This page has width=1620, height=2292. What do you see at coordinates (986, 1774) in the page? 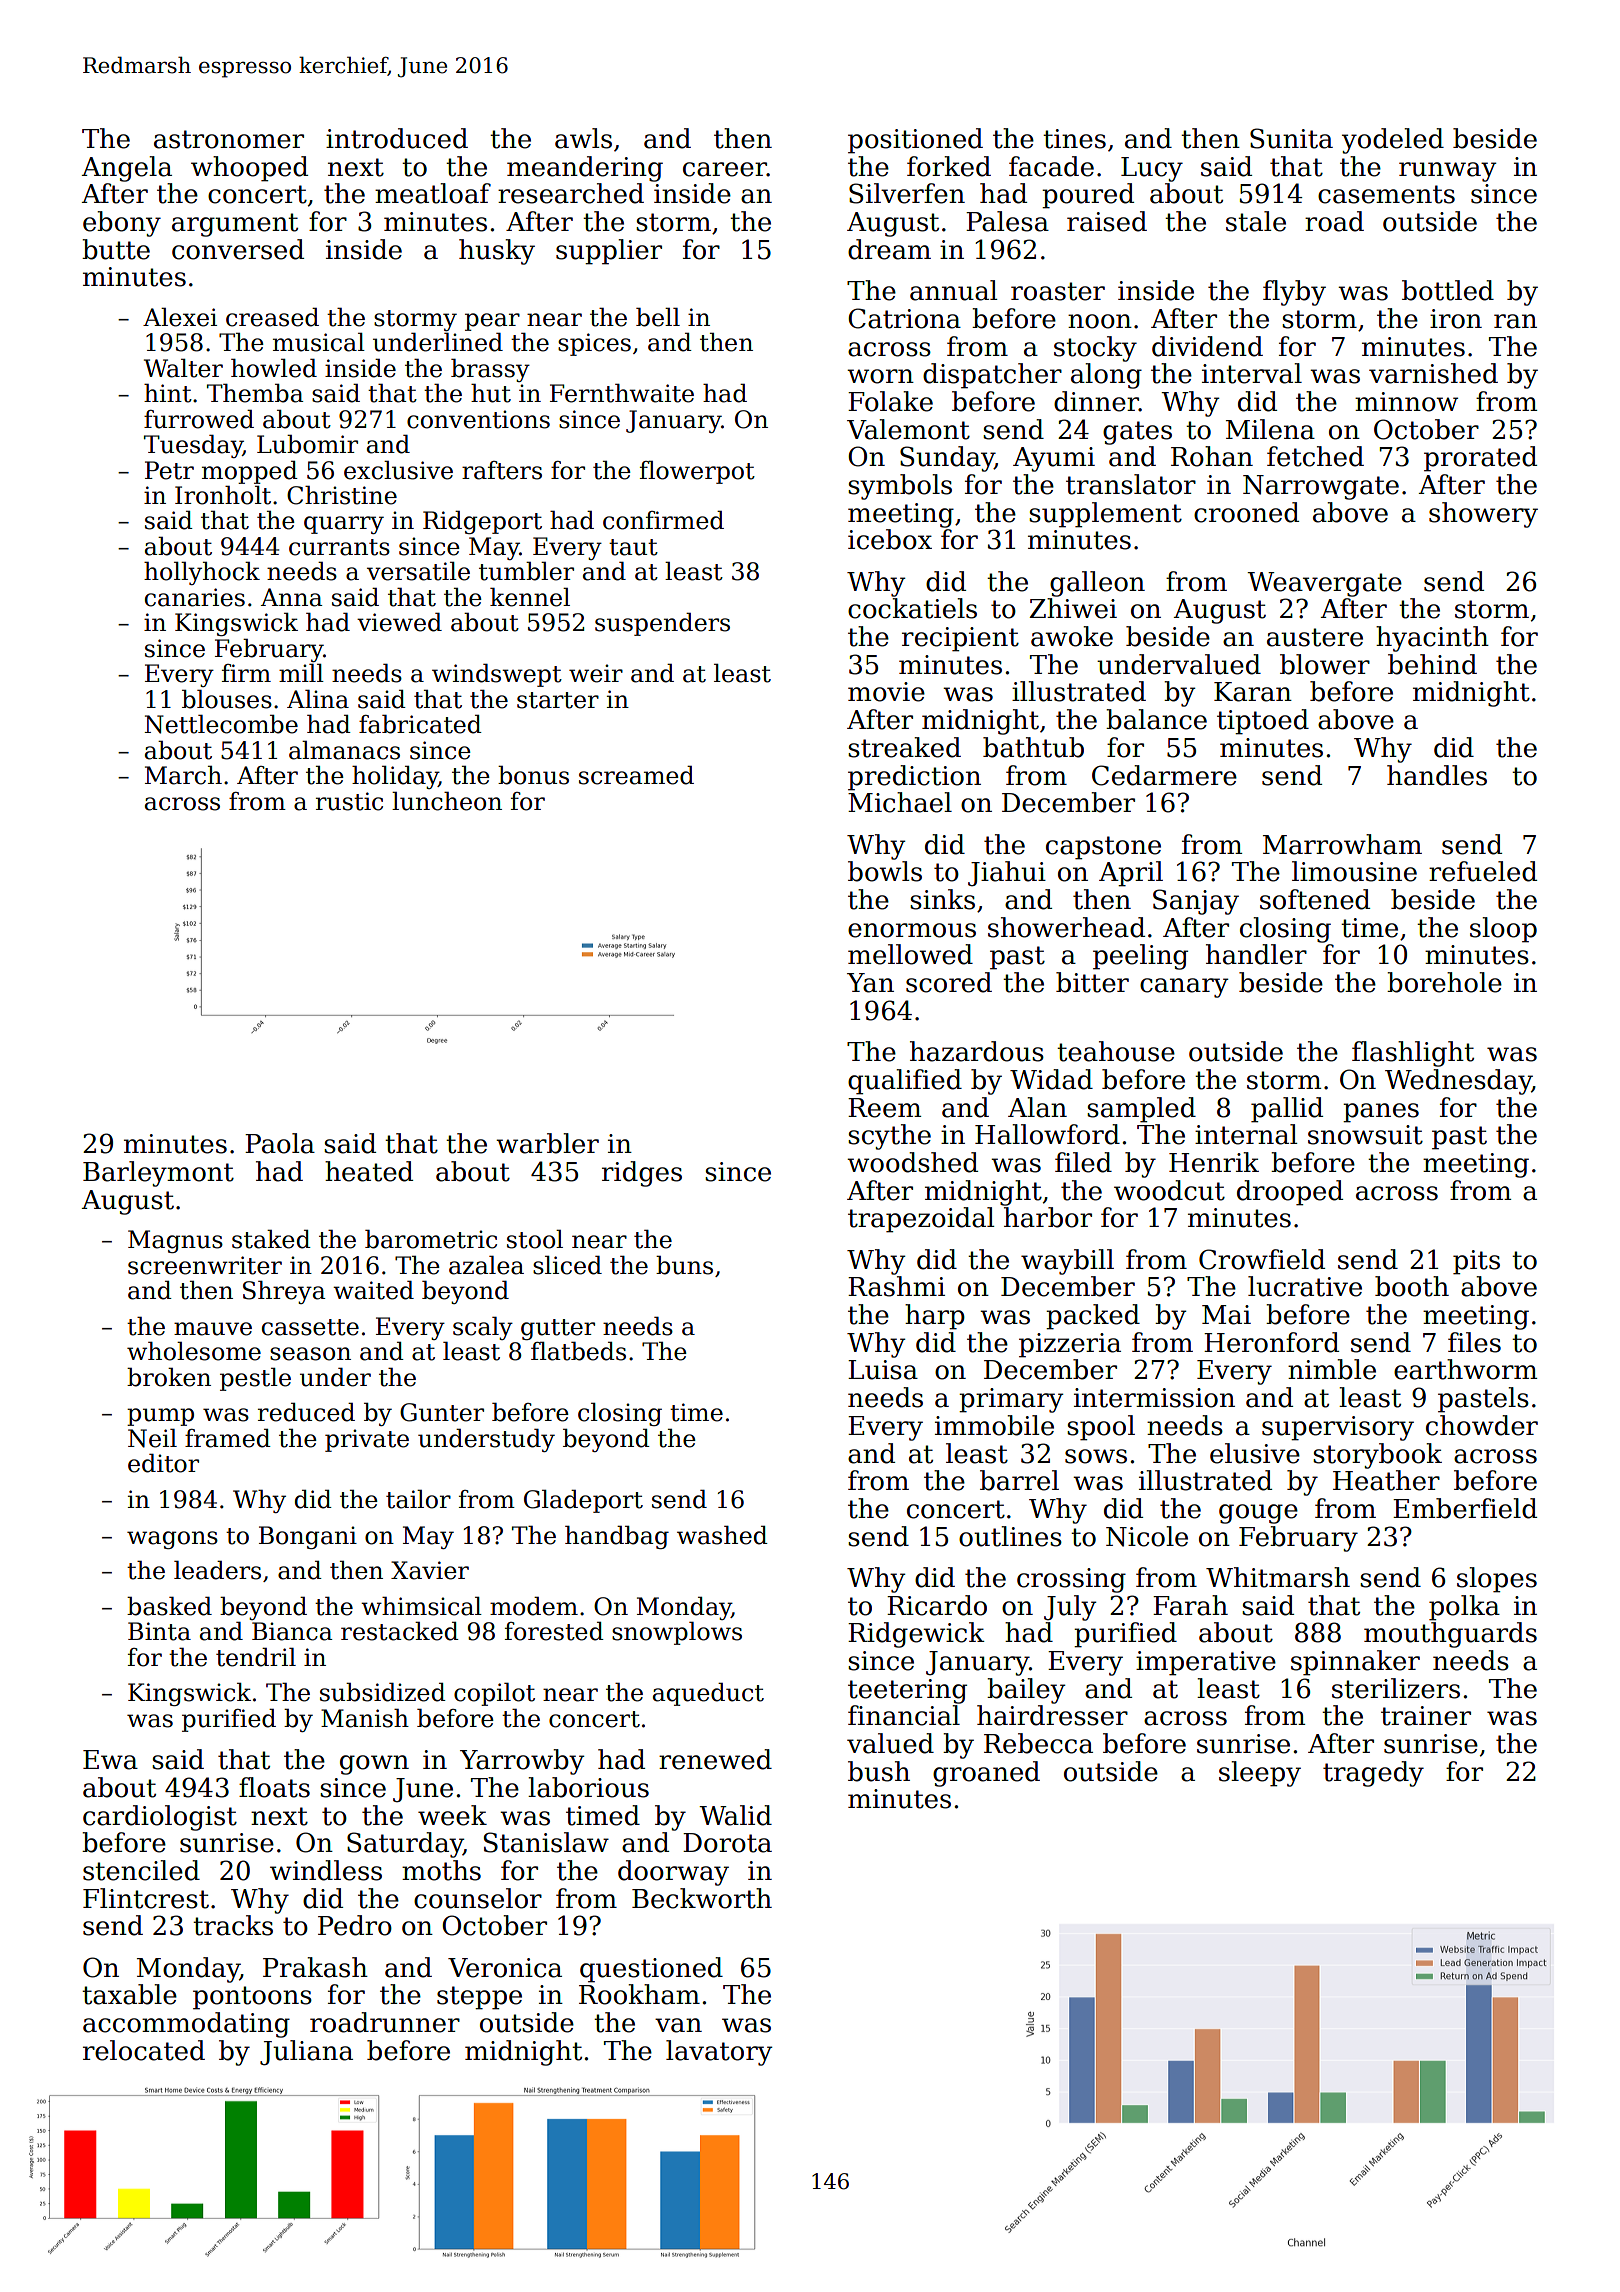
I see `groaned` at bounding box center [986, 1774].
